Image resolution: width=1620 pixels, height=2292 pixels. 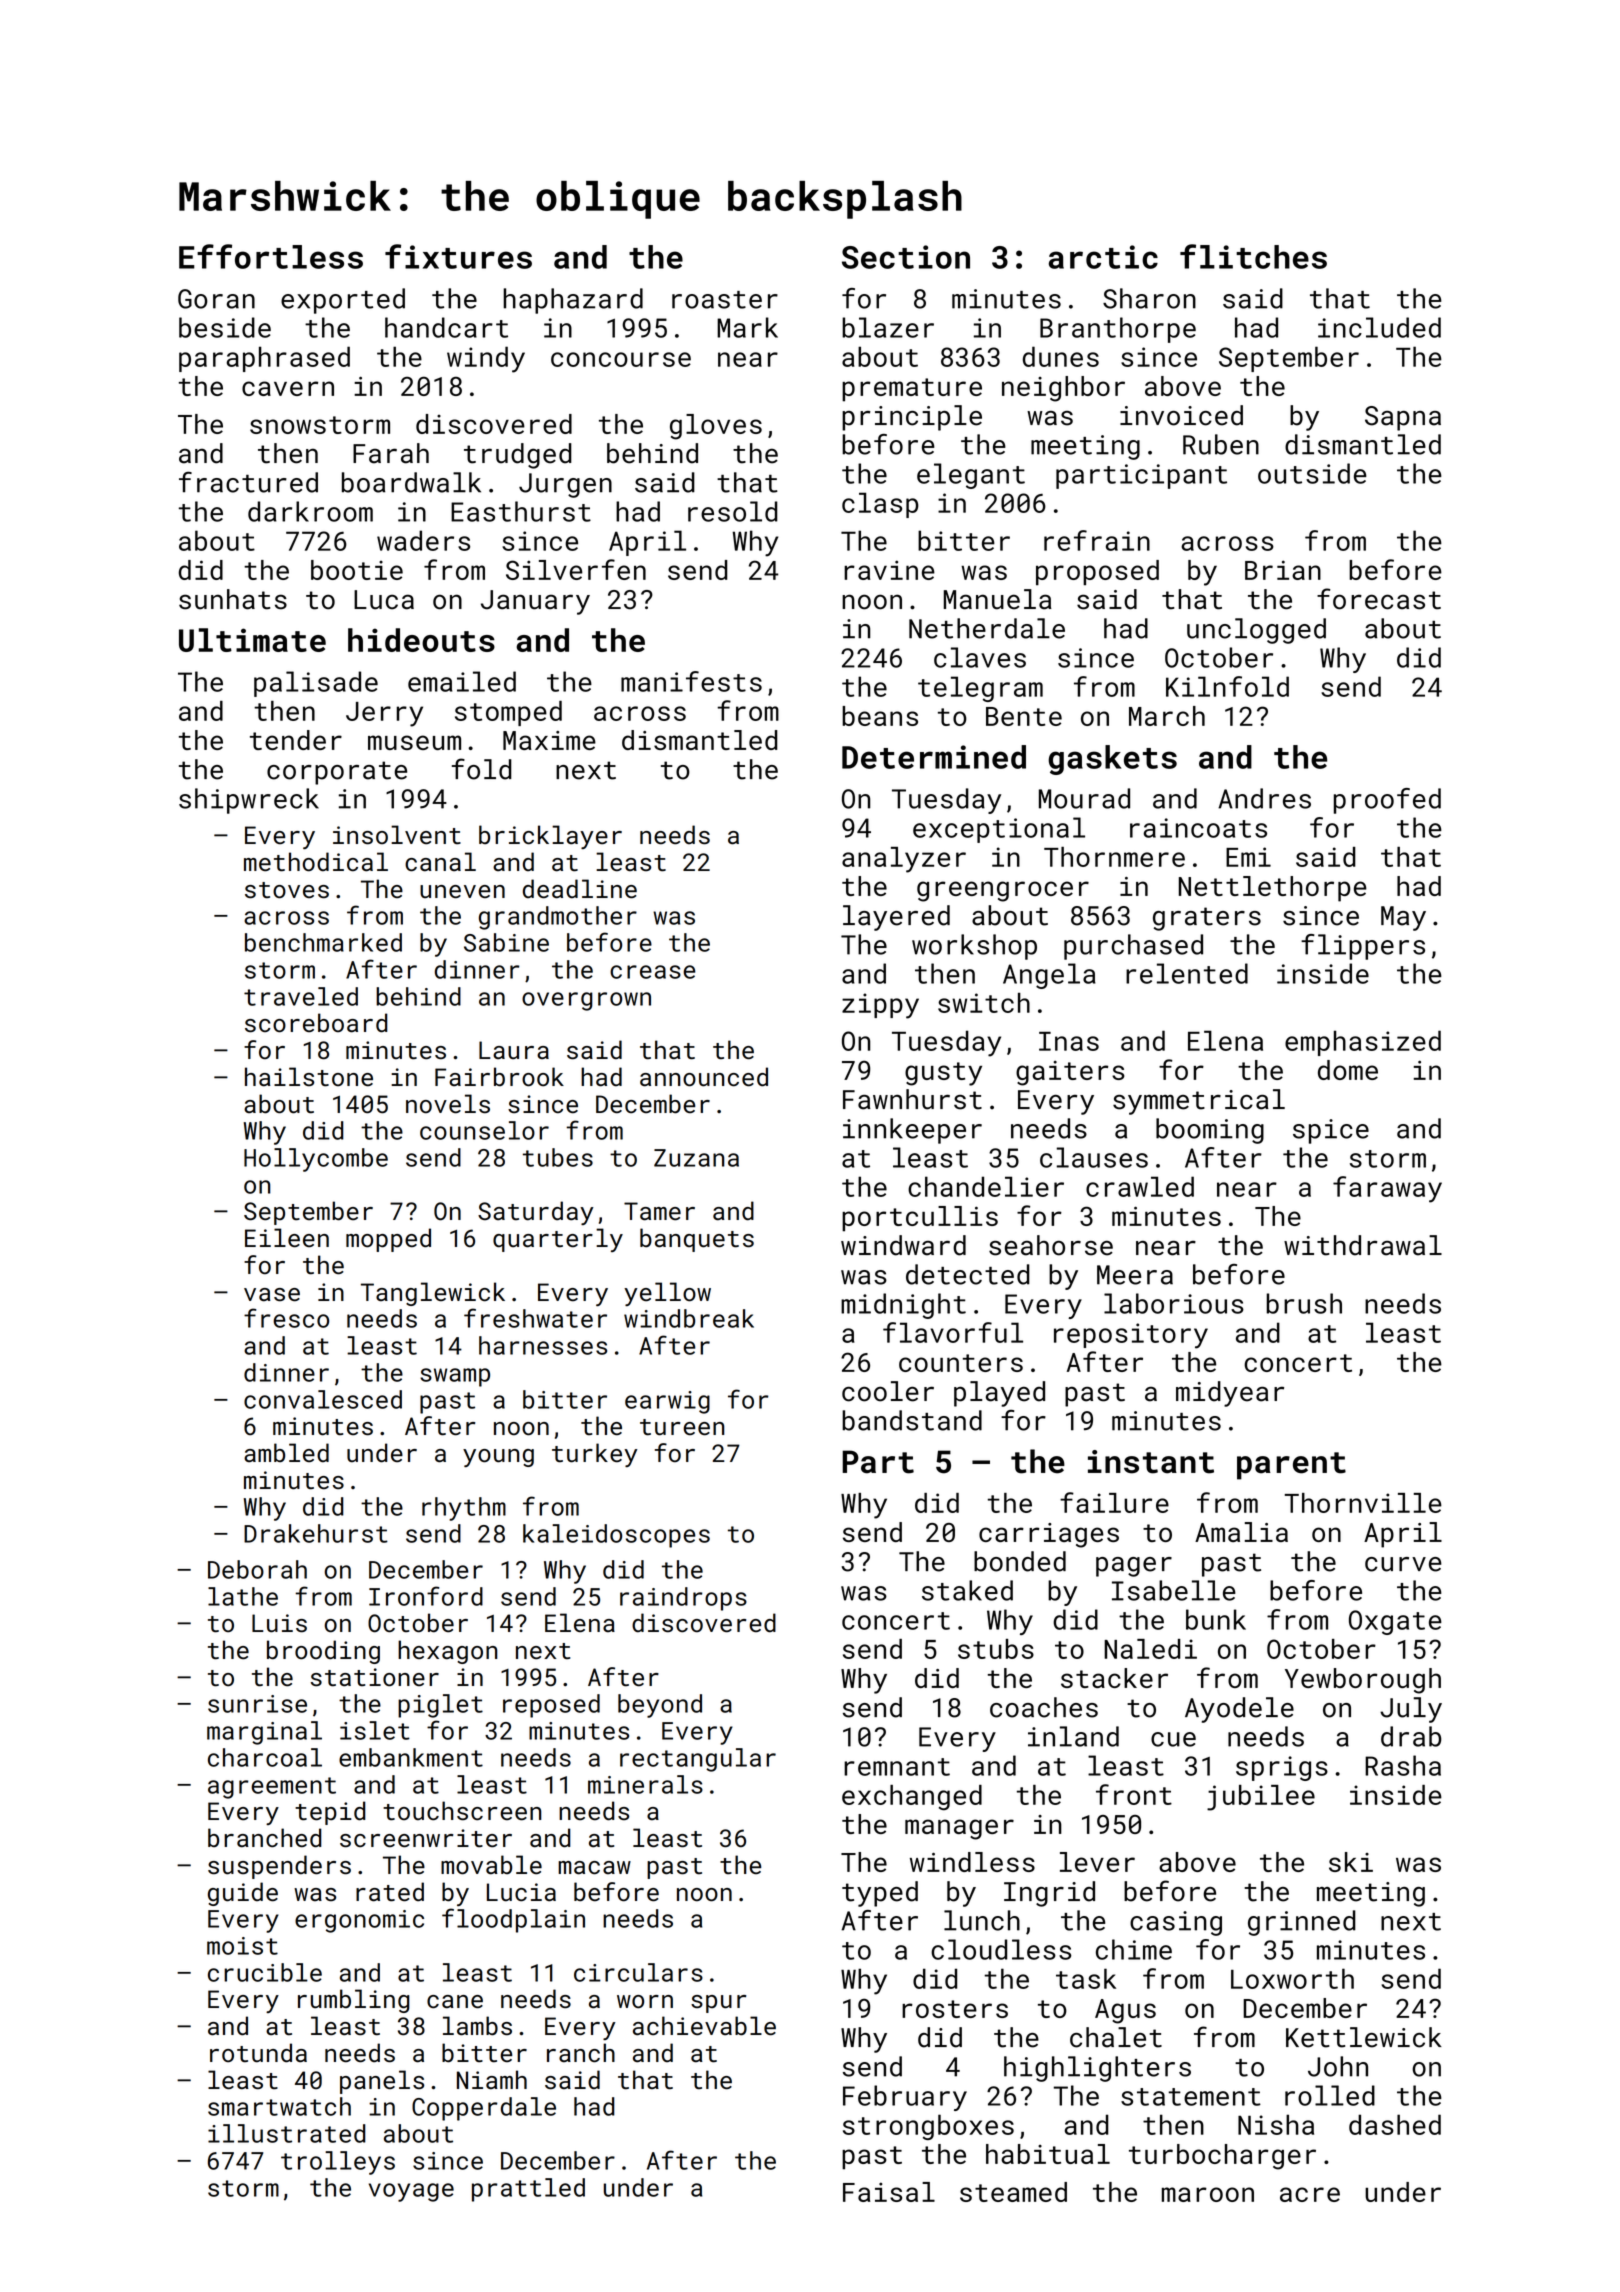 What do you see at coordinates (912, 1099) in the image?
I see `Fawnhurst` at bounding box center [912, 1099].
